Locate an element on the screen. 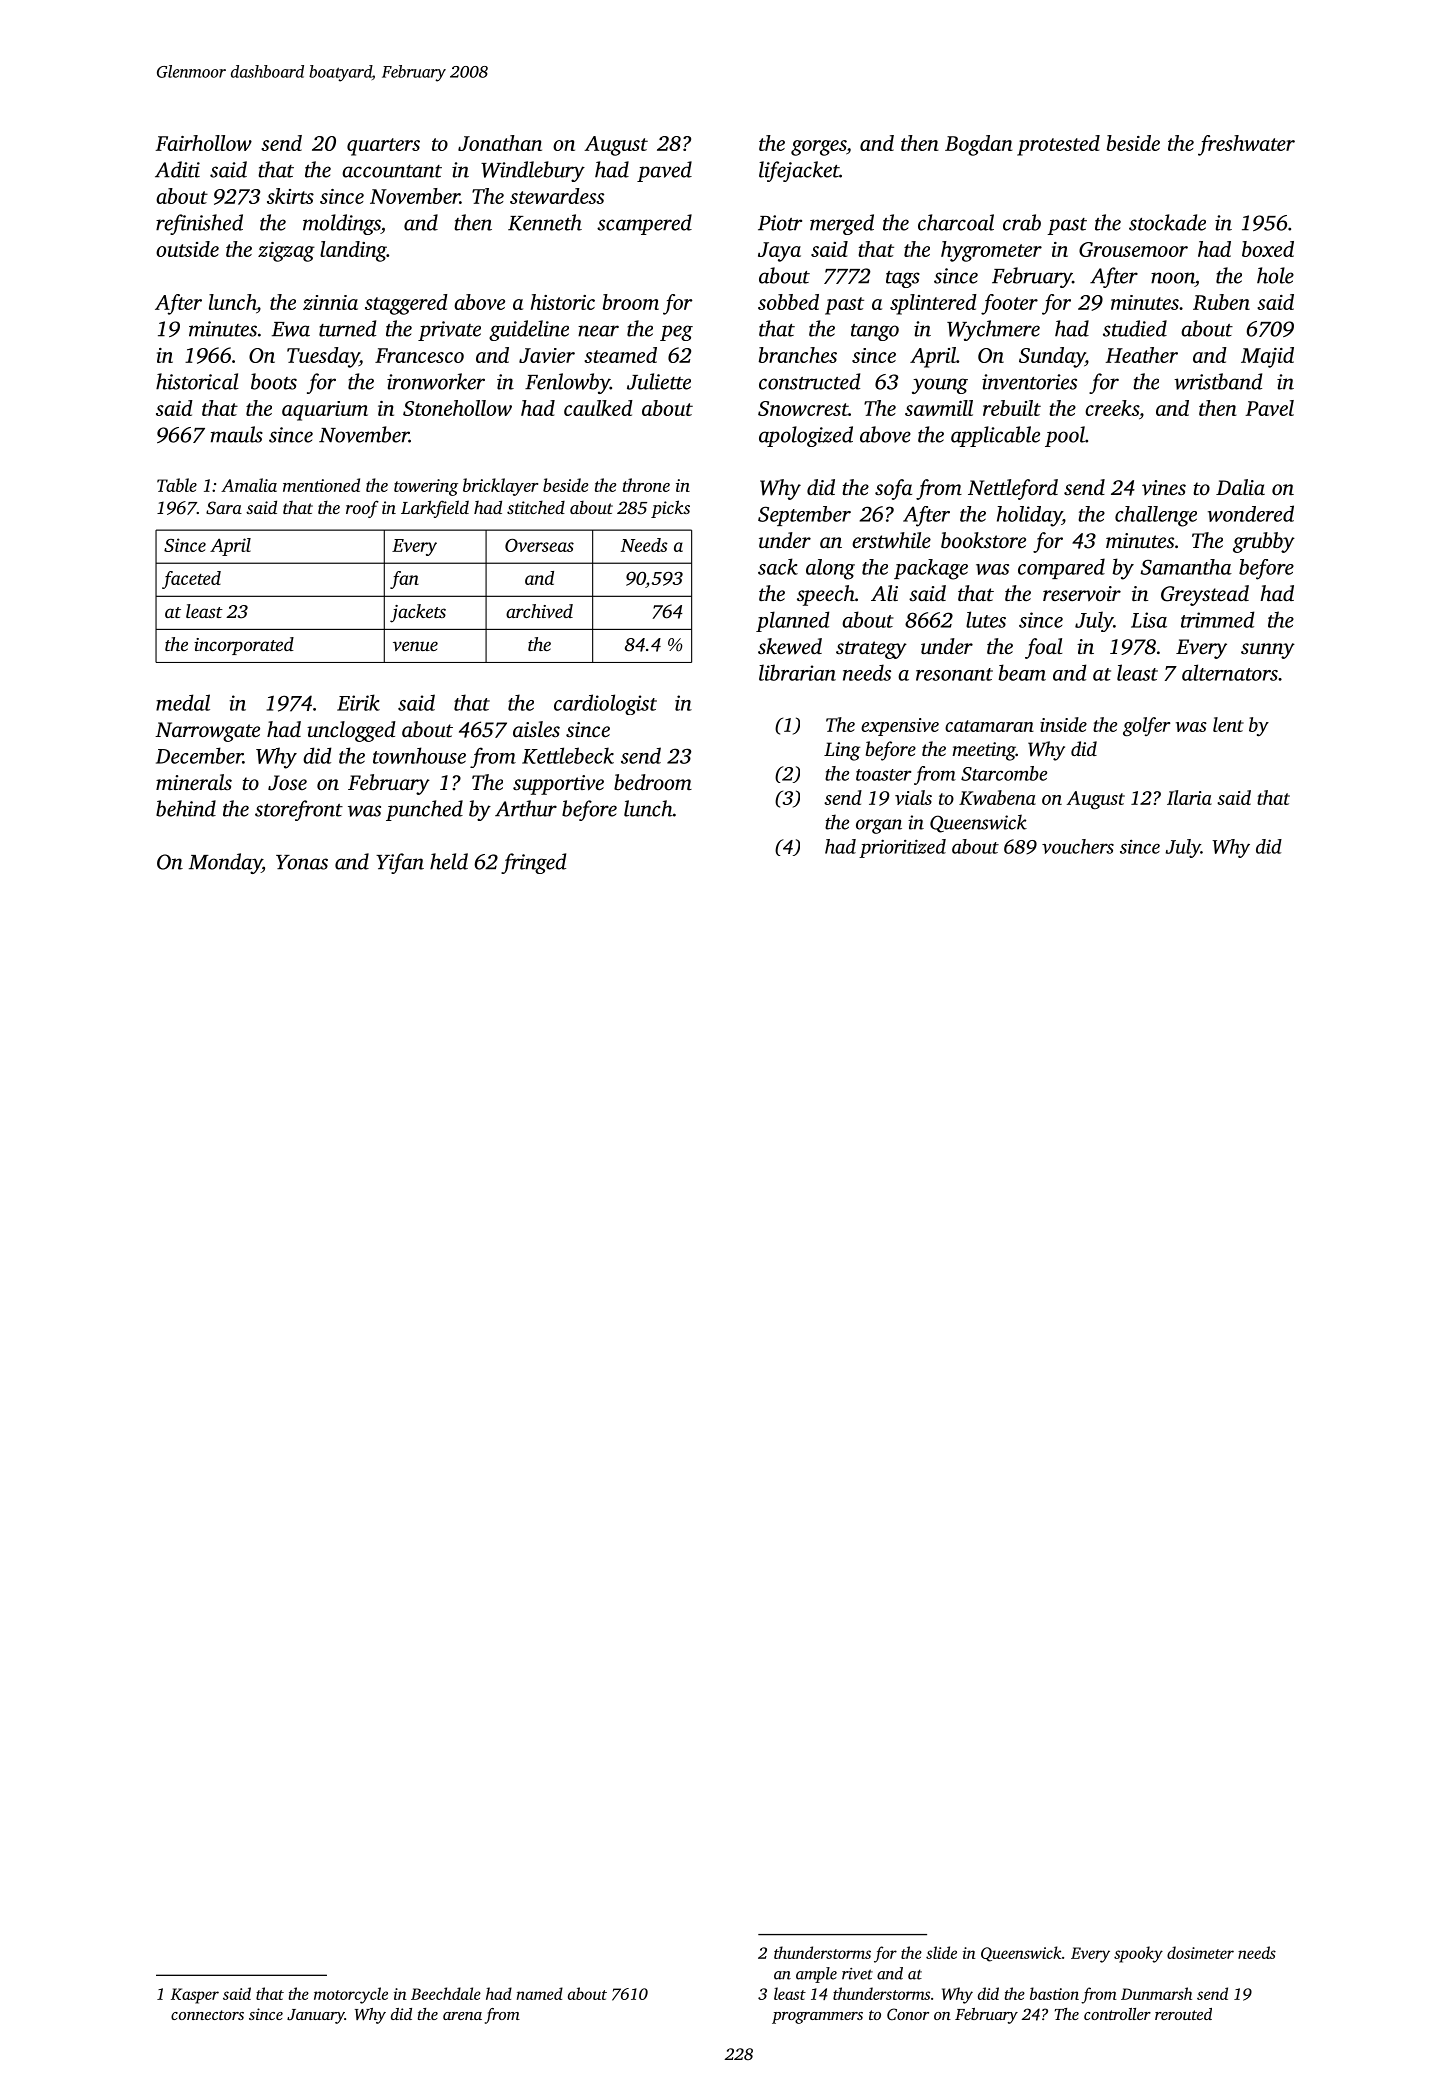 This screenshot has height=2100, width=1450. fringed is located at coordinates (533, 863).
